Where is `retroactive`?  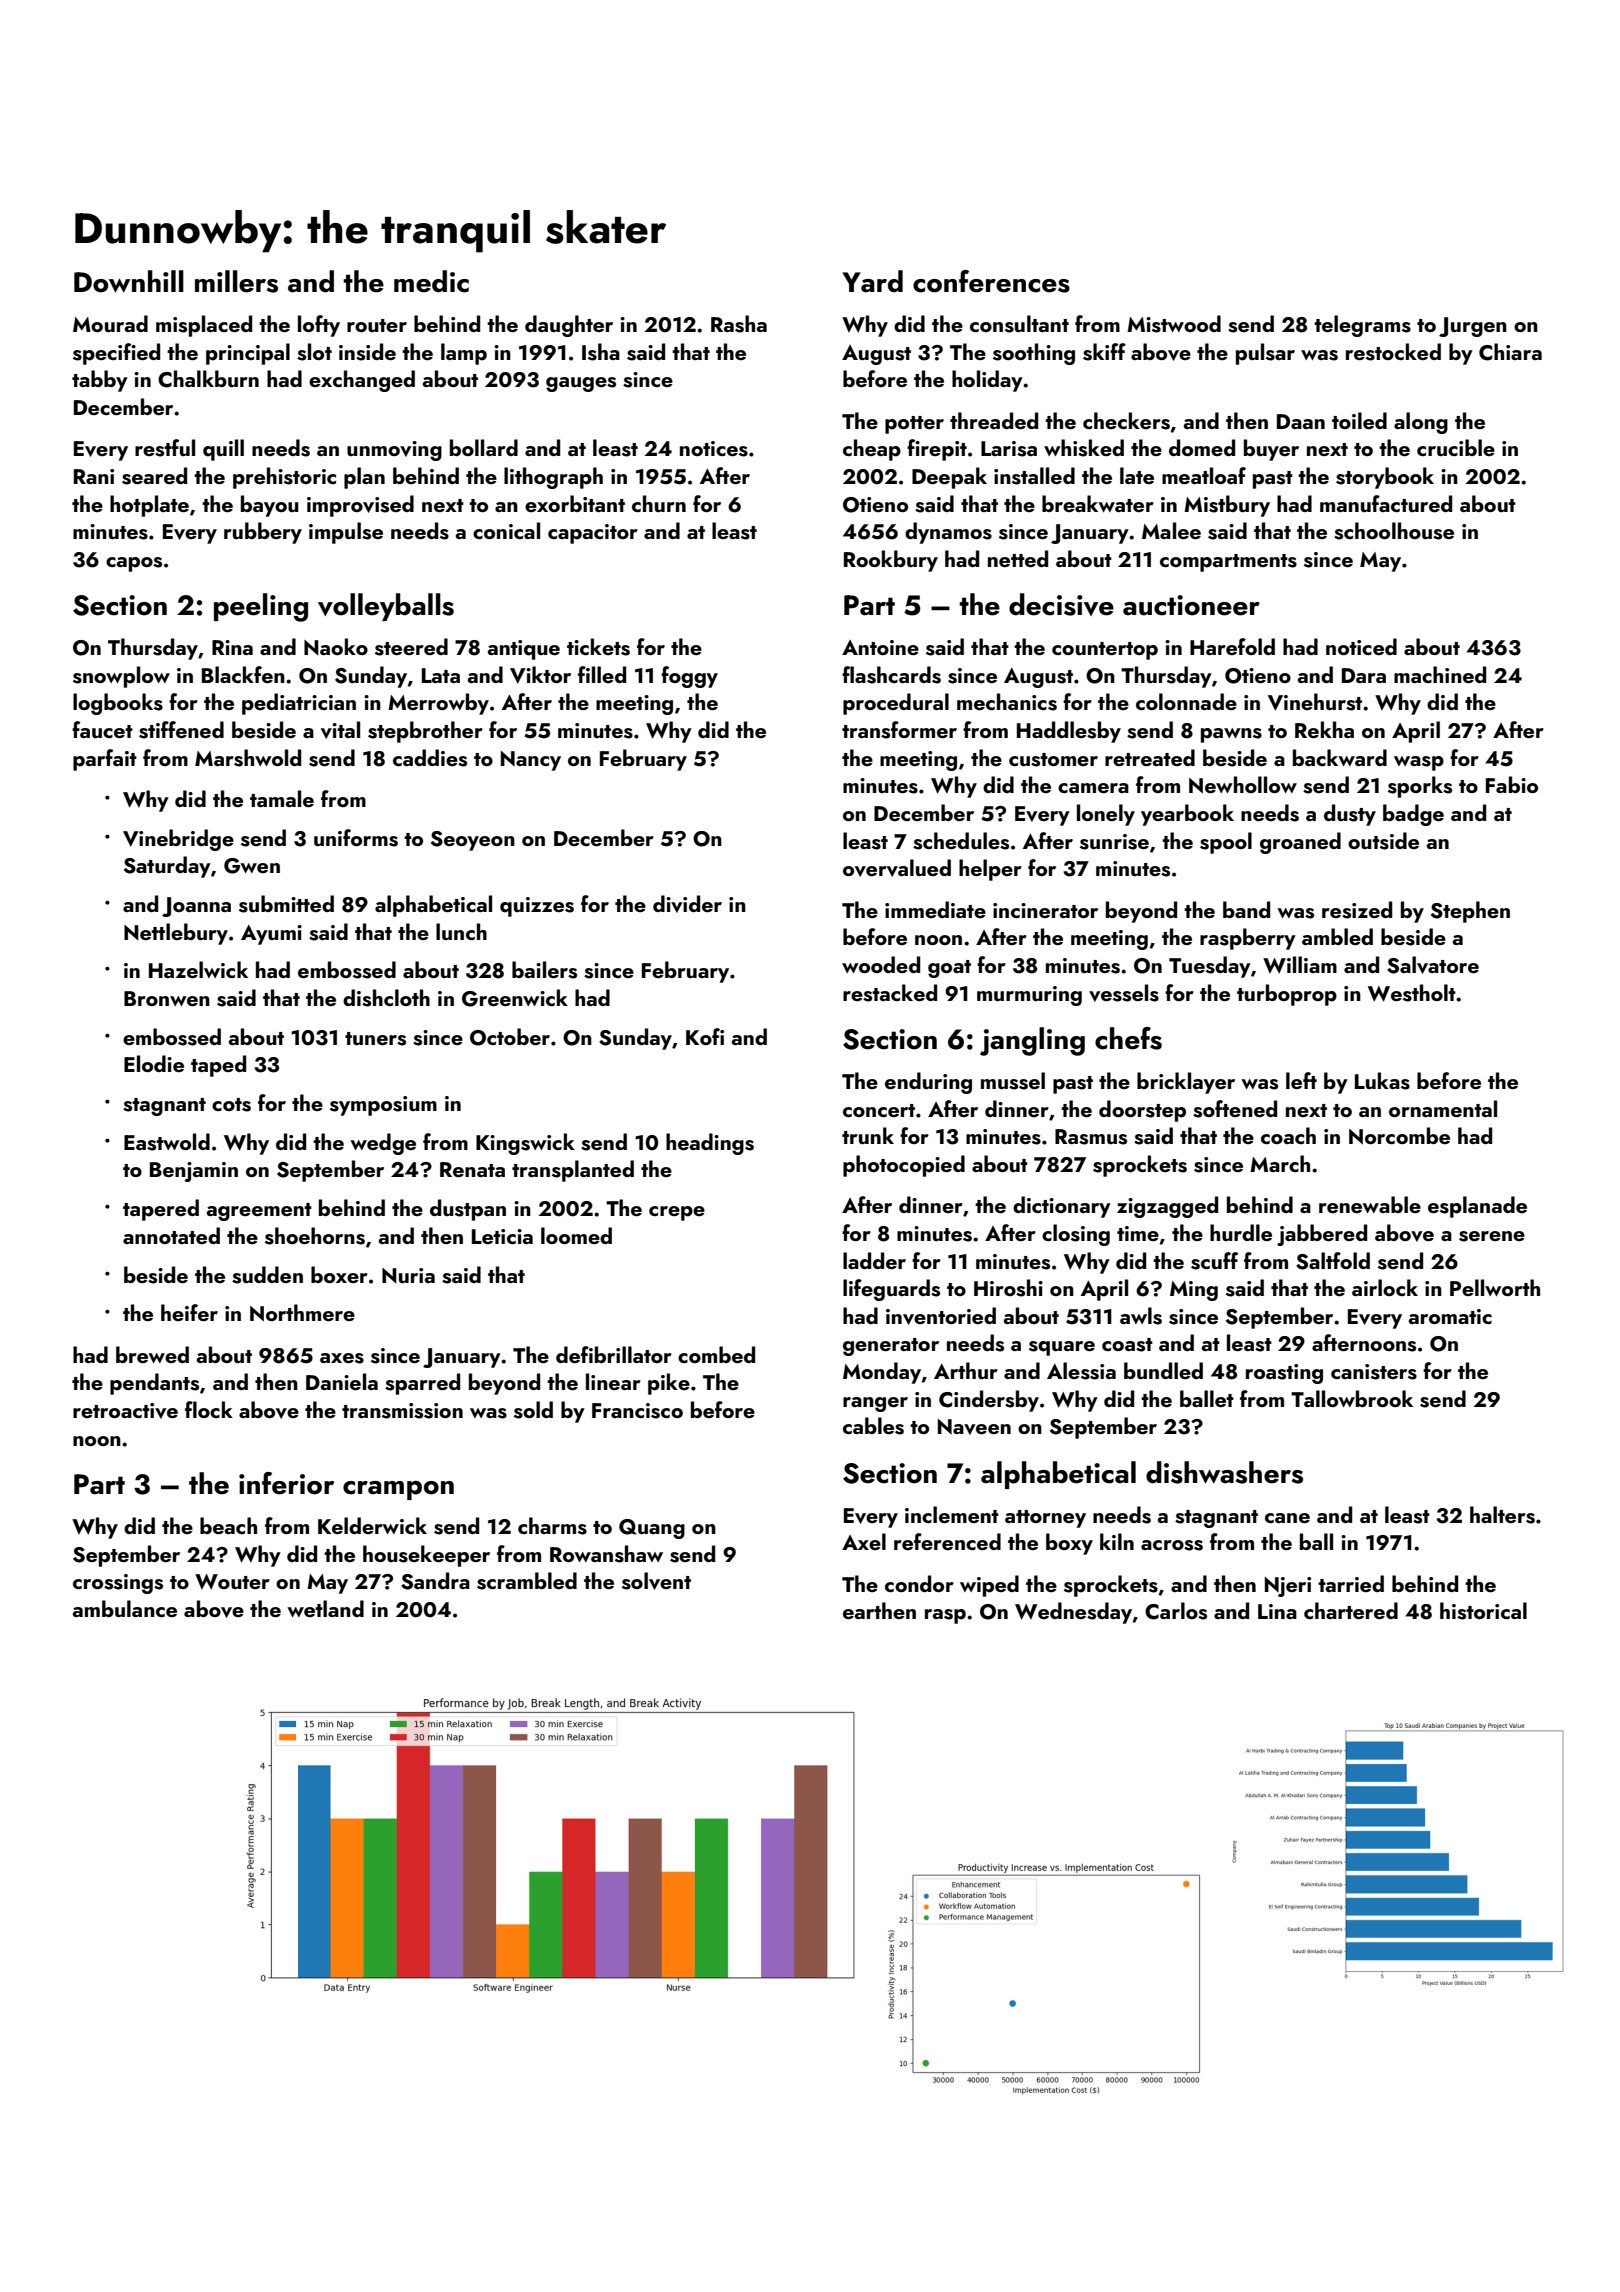 retroactive is located at coordinates (125, 1411).
